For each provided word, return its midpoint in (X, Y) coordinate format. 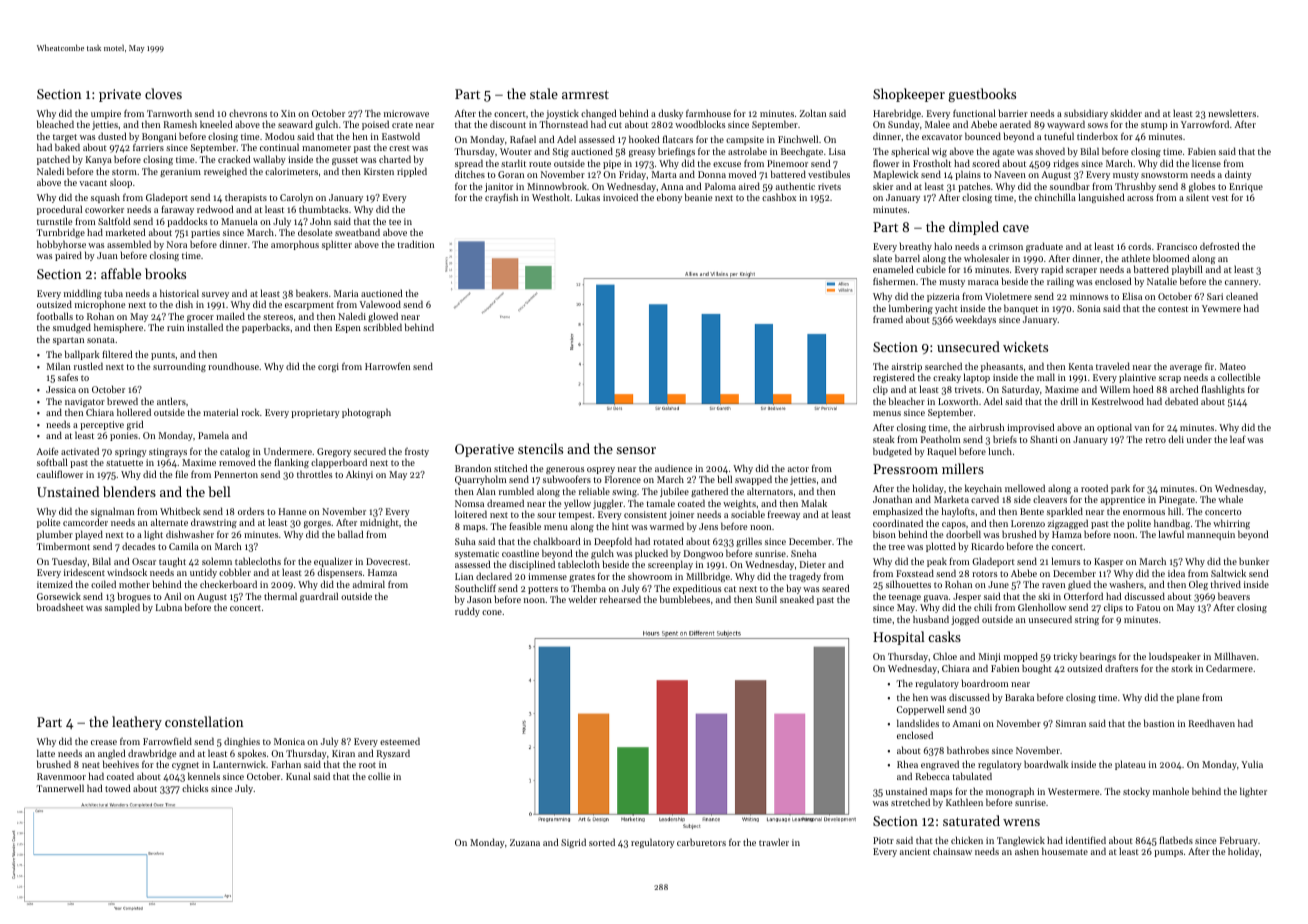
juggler (608, 504)
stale (544, 93)
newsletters (1232, 113)
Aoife (47, 451)
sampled (122, 608)
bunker (1254, 561)
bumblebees (685, 599)
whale (1230, 499)
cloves (163, 93)
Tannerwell (60, 788)
